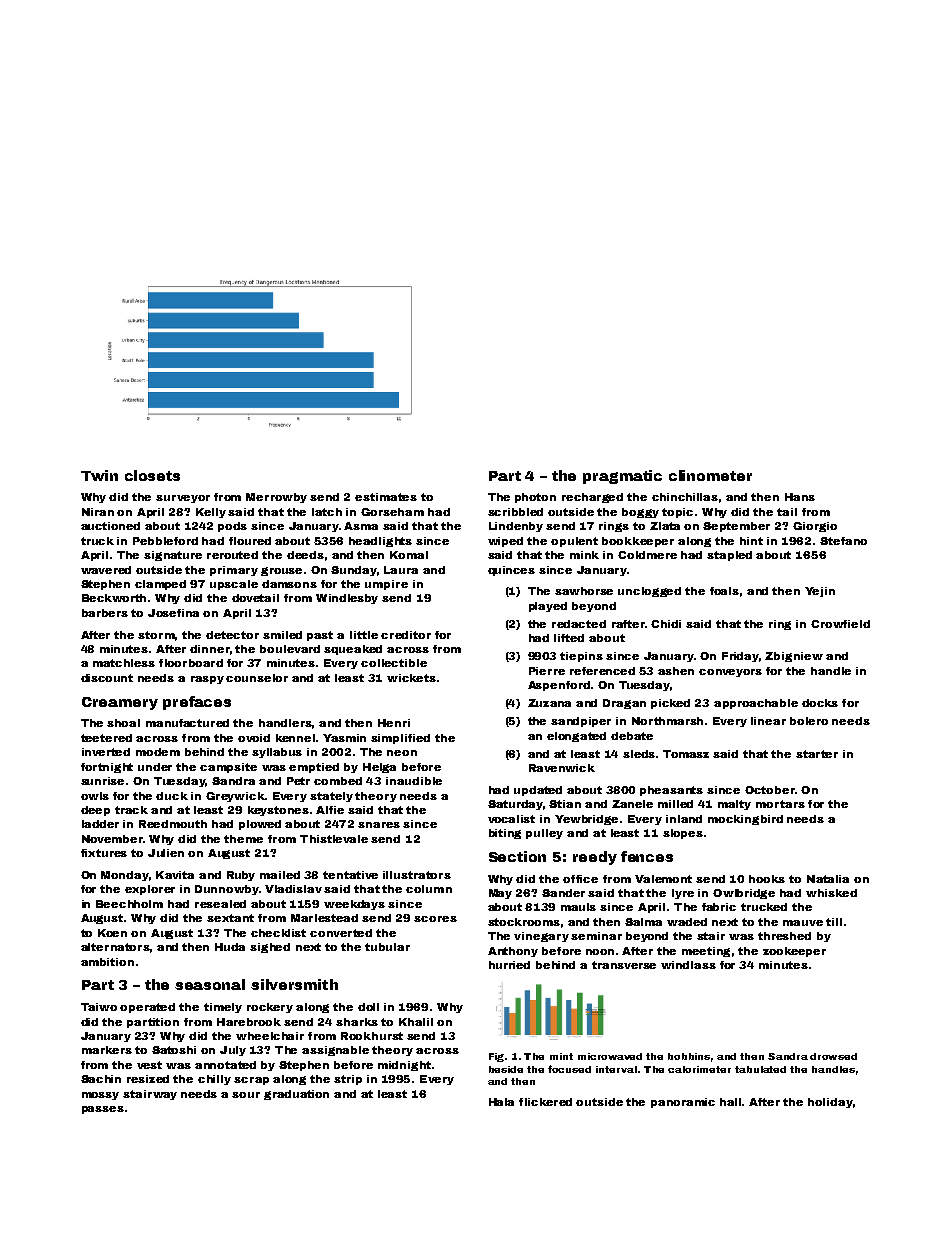  Describe the element at coordinates (334, 839) in the screenshot. I see `Thistlevale` at that location.
